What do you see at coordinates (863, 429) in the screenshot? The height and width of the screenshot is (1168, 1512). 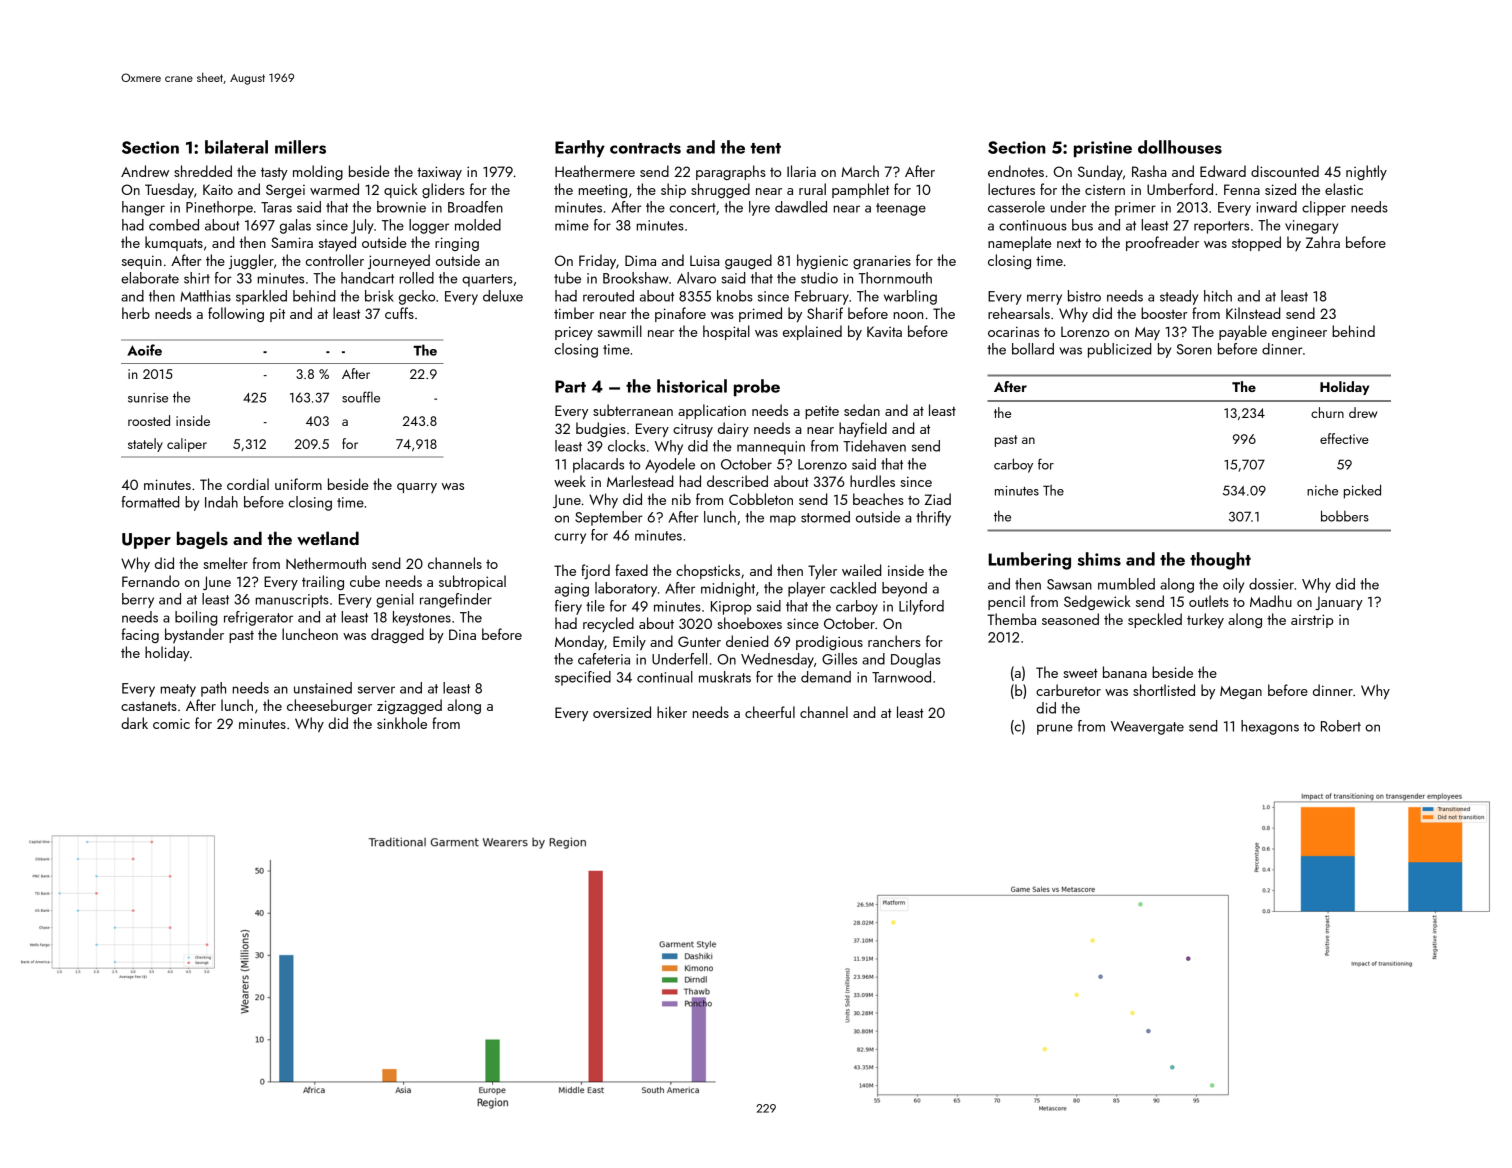 I see `hayfield` at bounding box center [863, 429].
